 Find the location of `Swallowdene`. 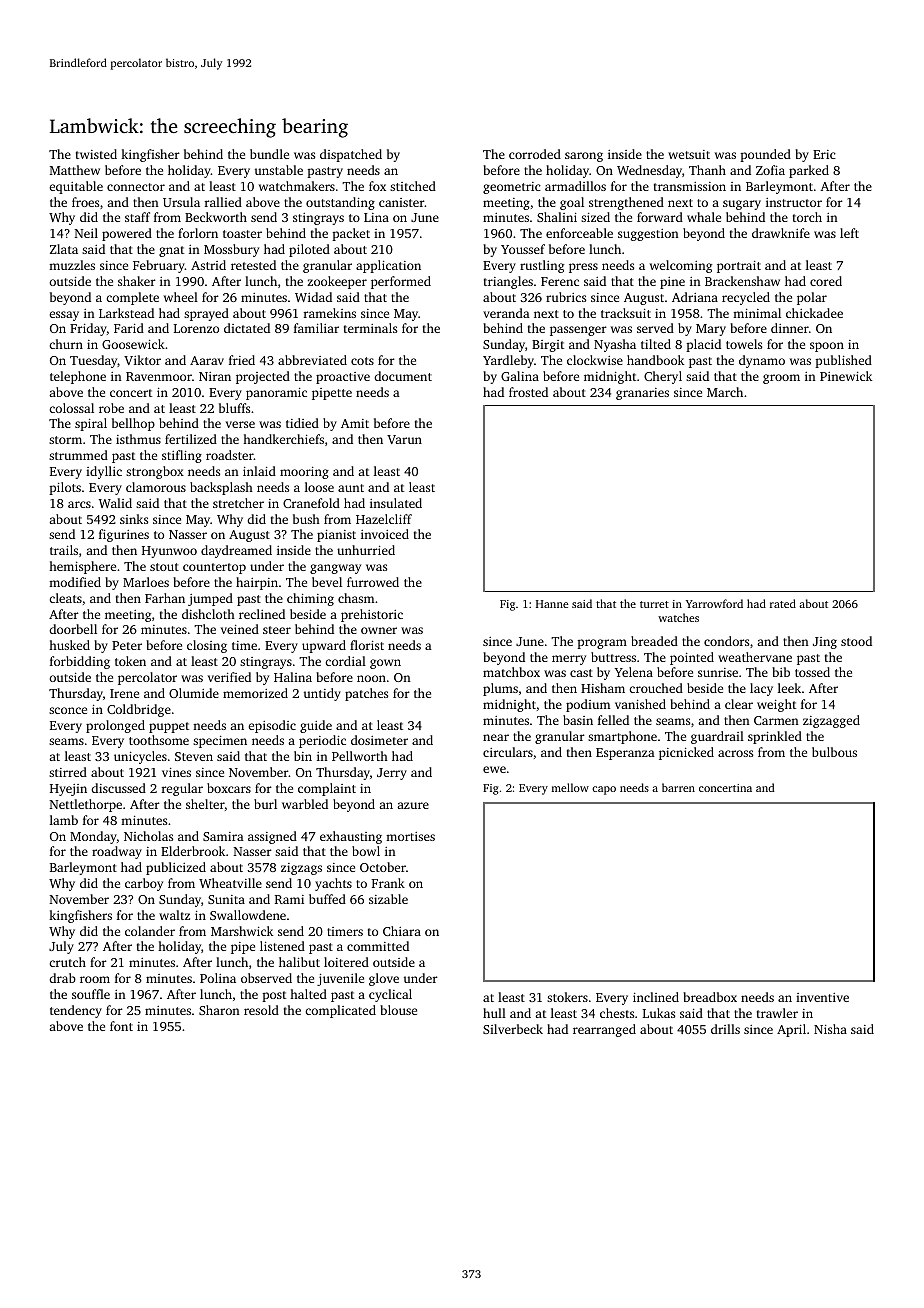

Swallowdene is located at coordinates (248, 915).
